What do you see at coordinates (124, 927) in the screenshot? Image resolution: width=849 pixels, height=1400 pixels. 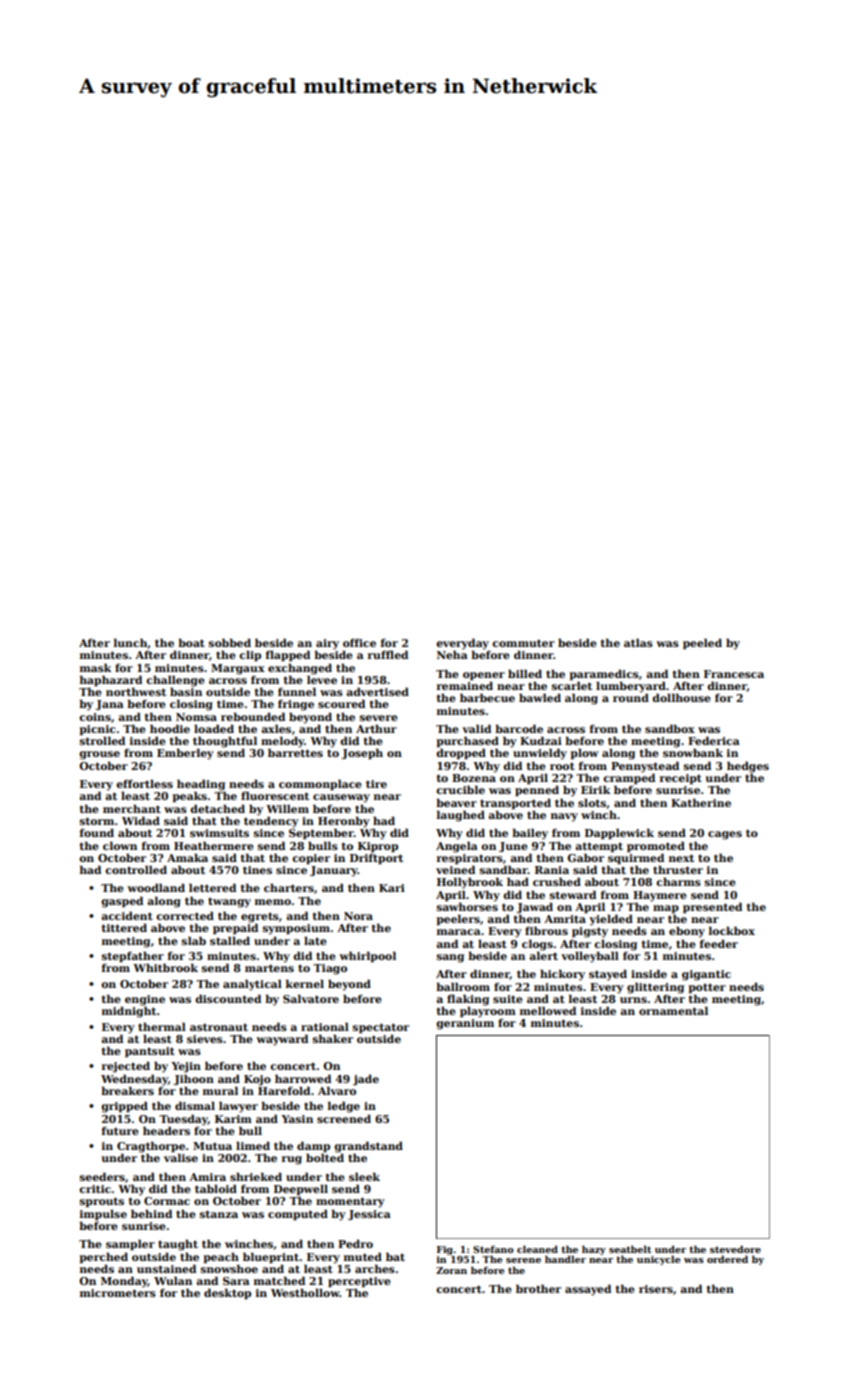 I see `tittered` at bounding box center [124, 927].
